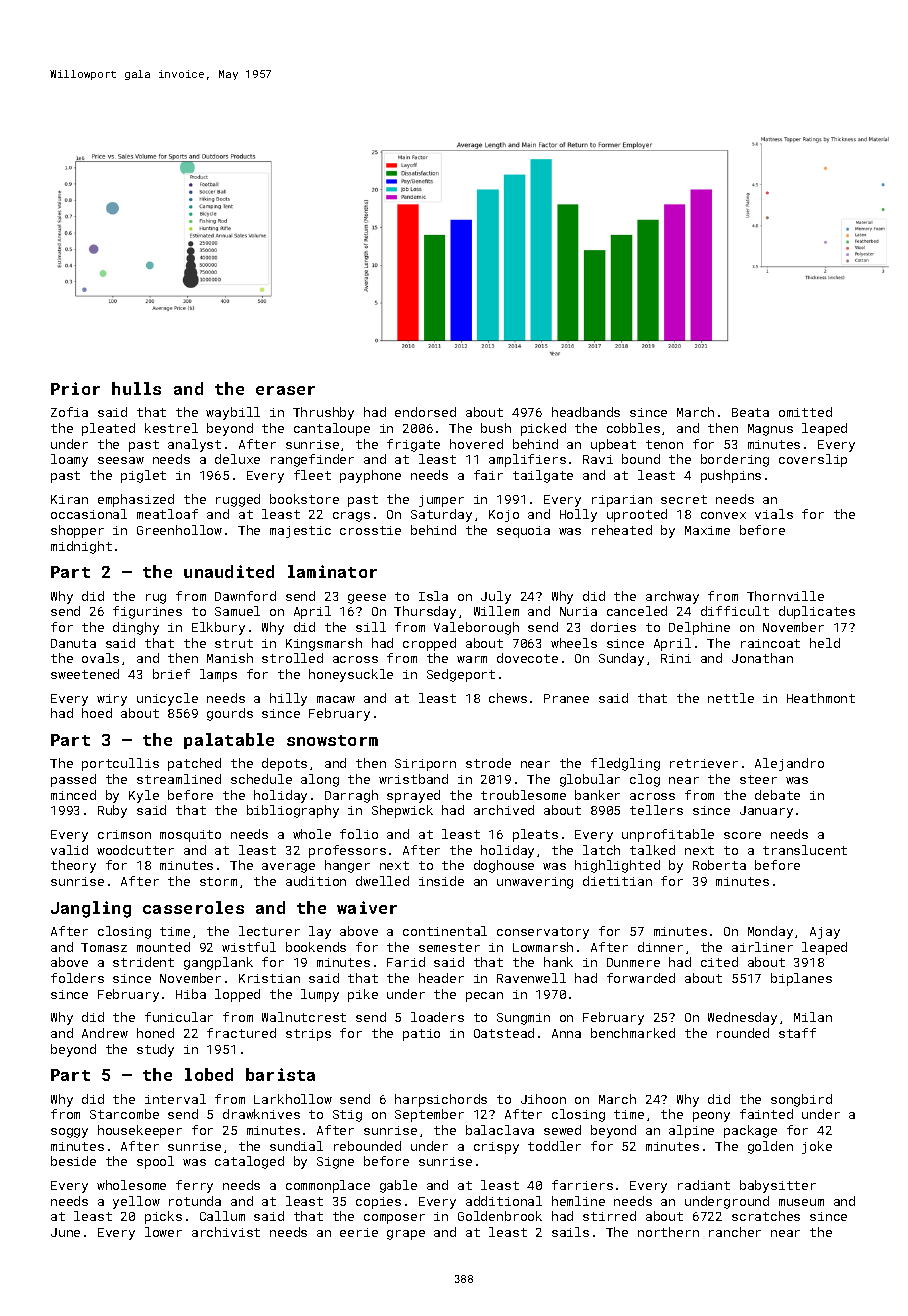  I want to click on vials, so click(774, 514).
